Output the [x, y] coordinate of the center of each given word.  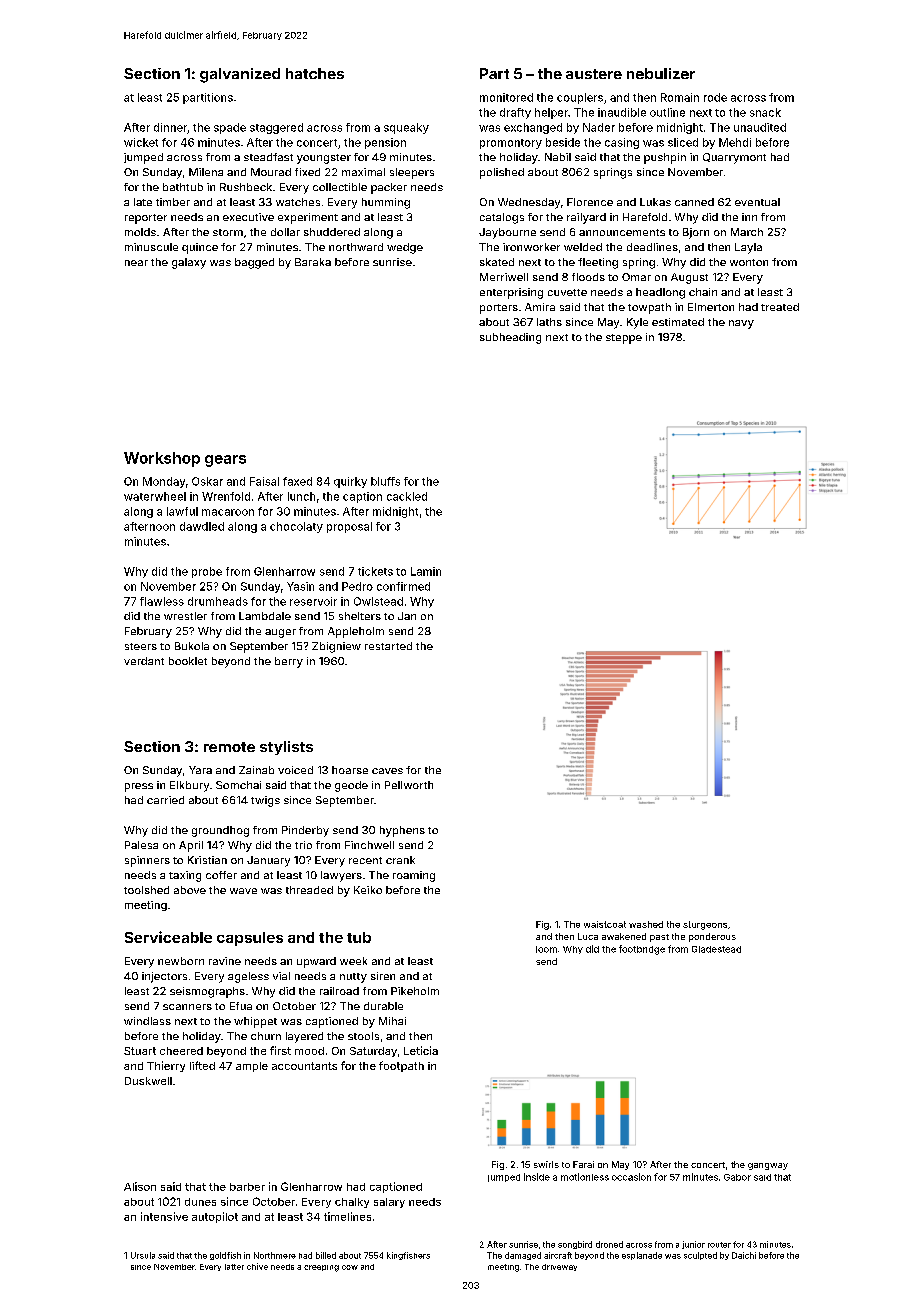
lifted [202, 1065]
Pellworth [409, 785]
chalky [352, 1203]
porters [499, 309]
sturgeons [705, 925]
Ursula [143, 1255]
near [136, 263]
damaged [523, 1256]
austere [594, 74]
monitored [506, 97]
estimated [678, 322]
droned [609, 1244]
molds [140, 232]
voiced [295, 770]
